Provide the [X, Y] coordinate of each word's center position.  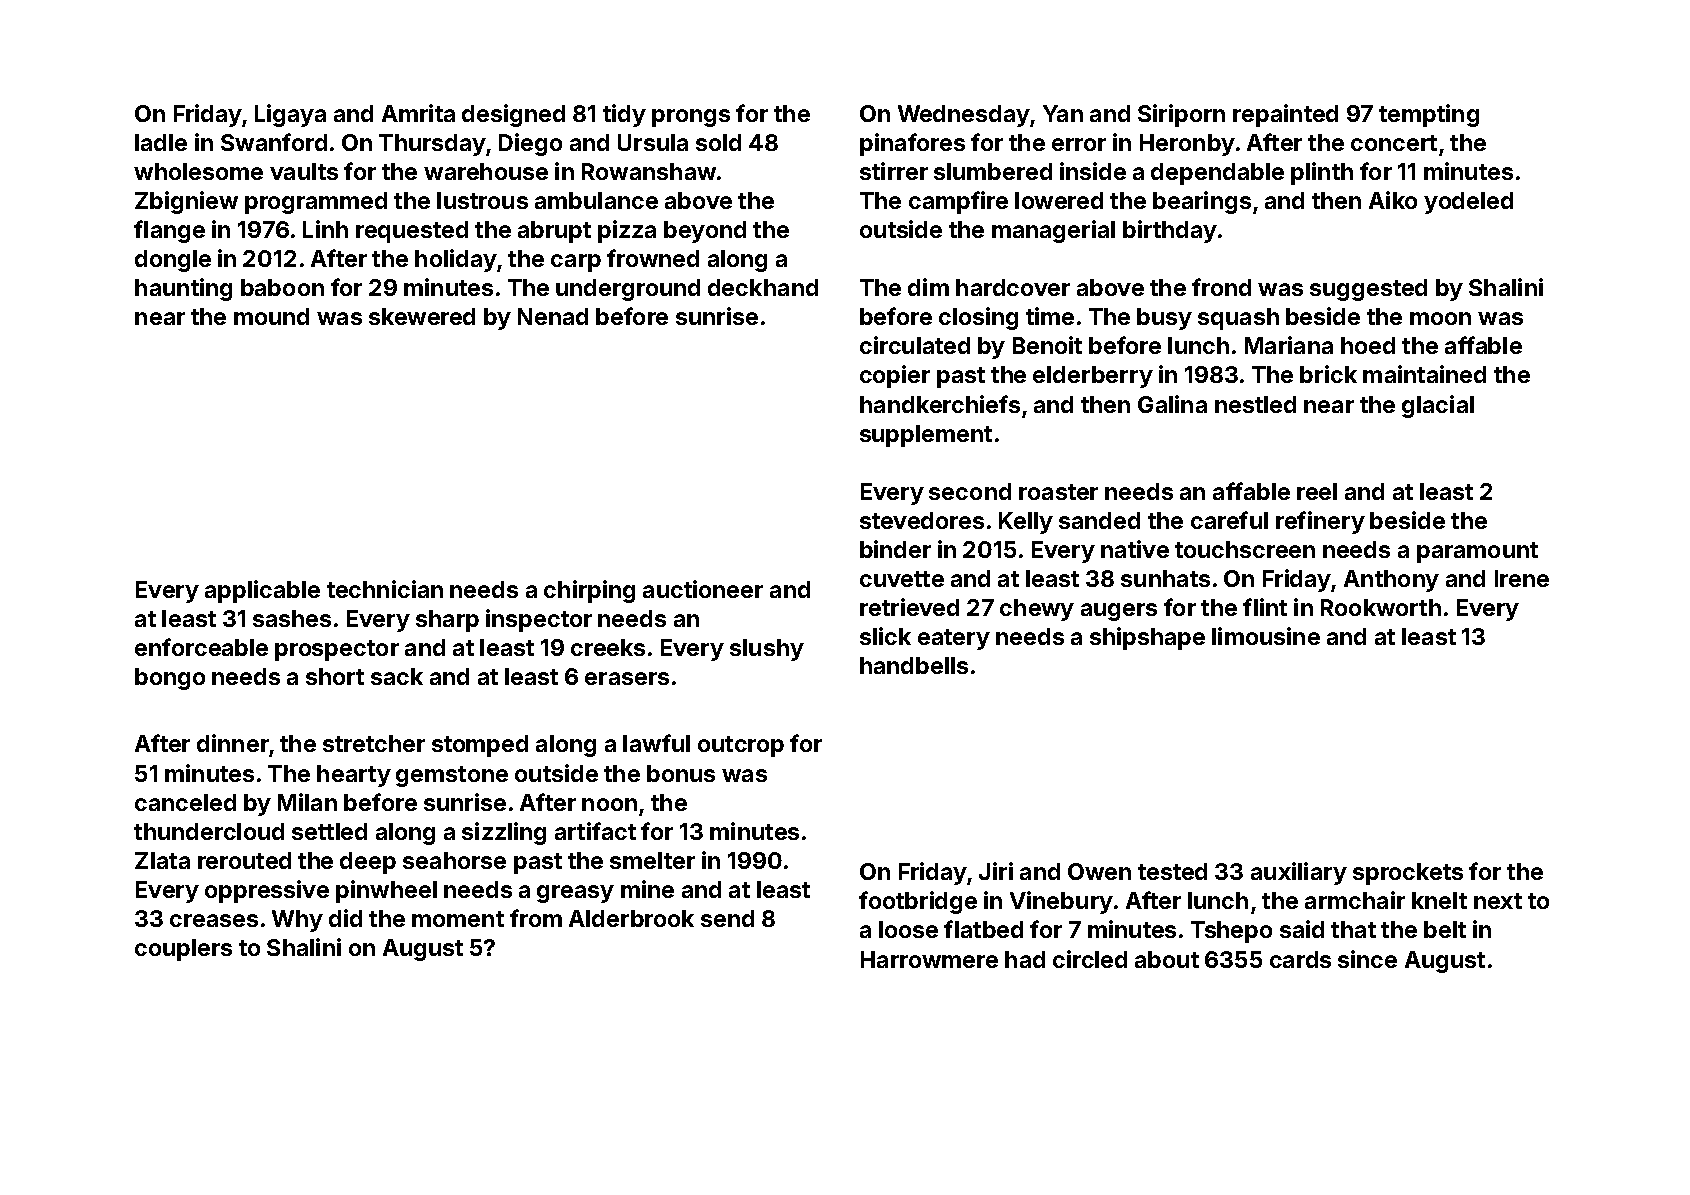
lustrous [482, 200]
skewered [422, 316]
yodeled [1468, 203]
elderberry [1093, 377]
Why [297, 921]
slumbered [993, 171]
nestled [1255, 404]
